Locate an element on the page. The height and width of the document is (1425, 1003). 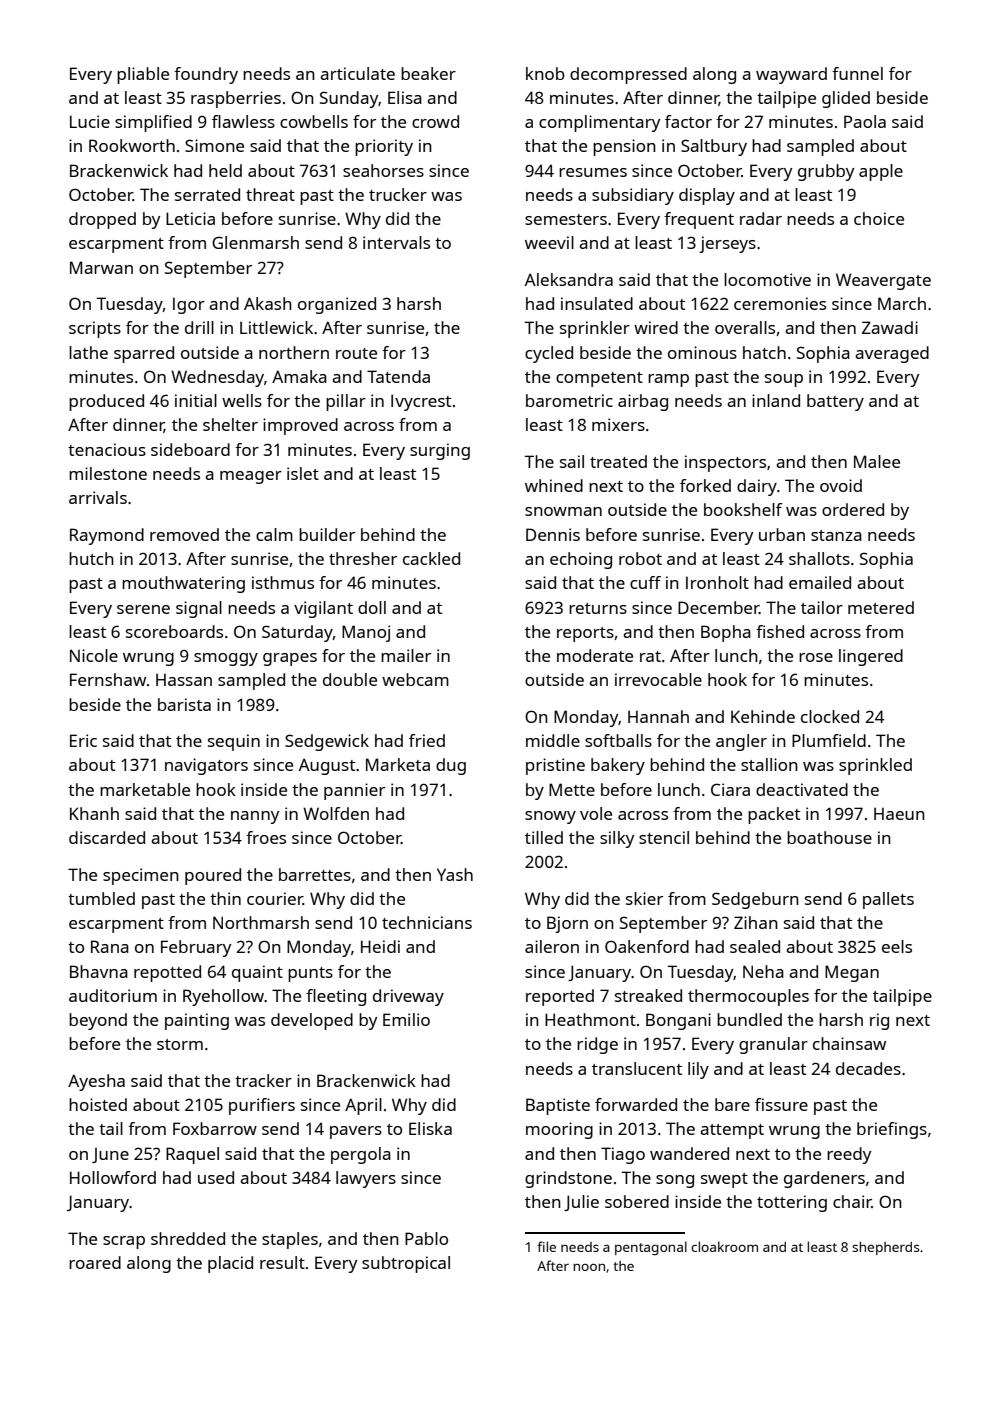
eels is located at coordinates (897, 946).
